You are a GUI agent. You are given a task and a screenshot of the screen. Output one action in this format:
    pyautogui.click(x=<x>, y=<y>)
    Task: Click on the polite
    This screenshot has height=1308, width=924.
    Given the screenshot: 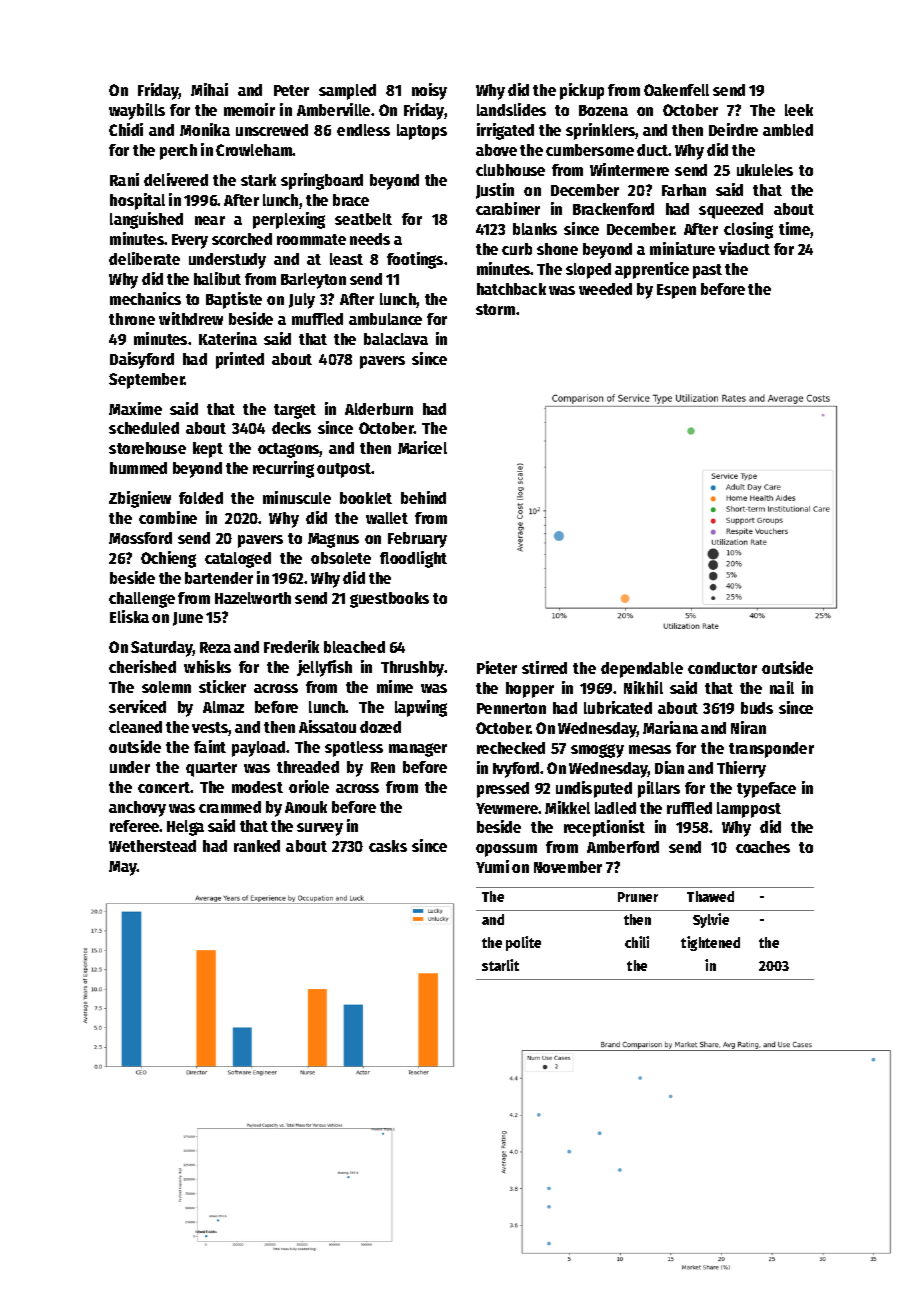 What is the action you would take?
    pyautogui.click(x=523, y=943)
